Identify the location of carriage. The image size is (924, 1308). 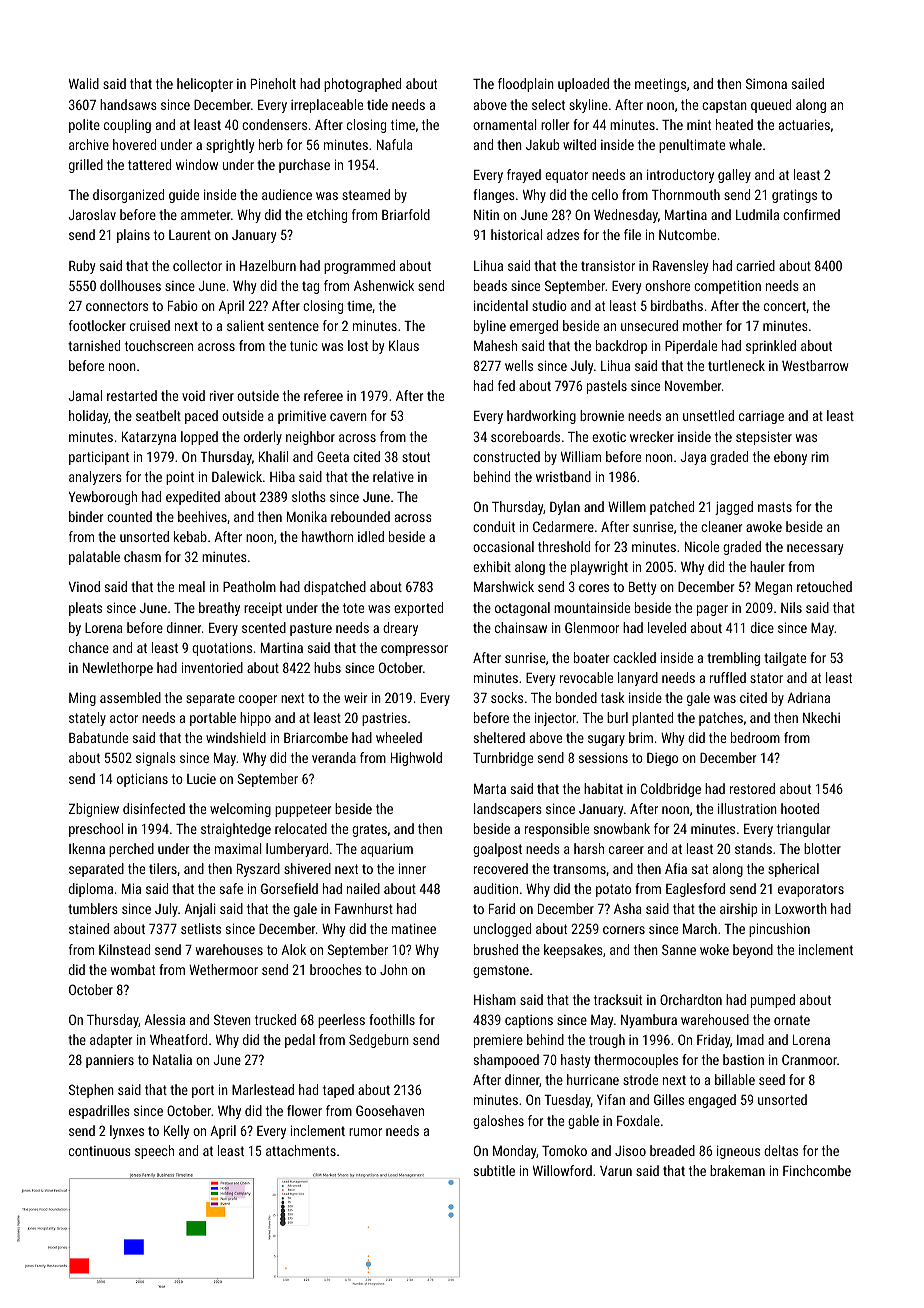
(761, 417).
